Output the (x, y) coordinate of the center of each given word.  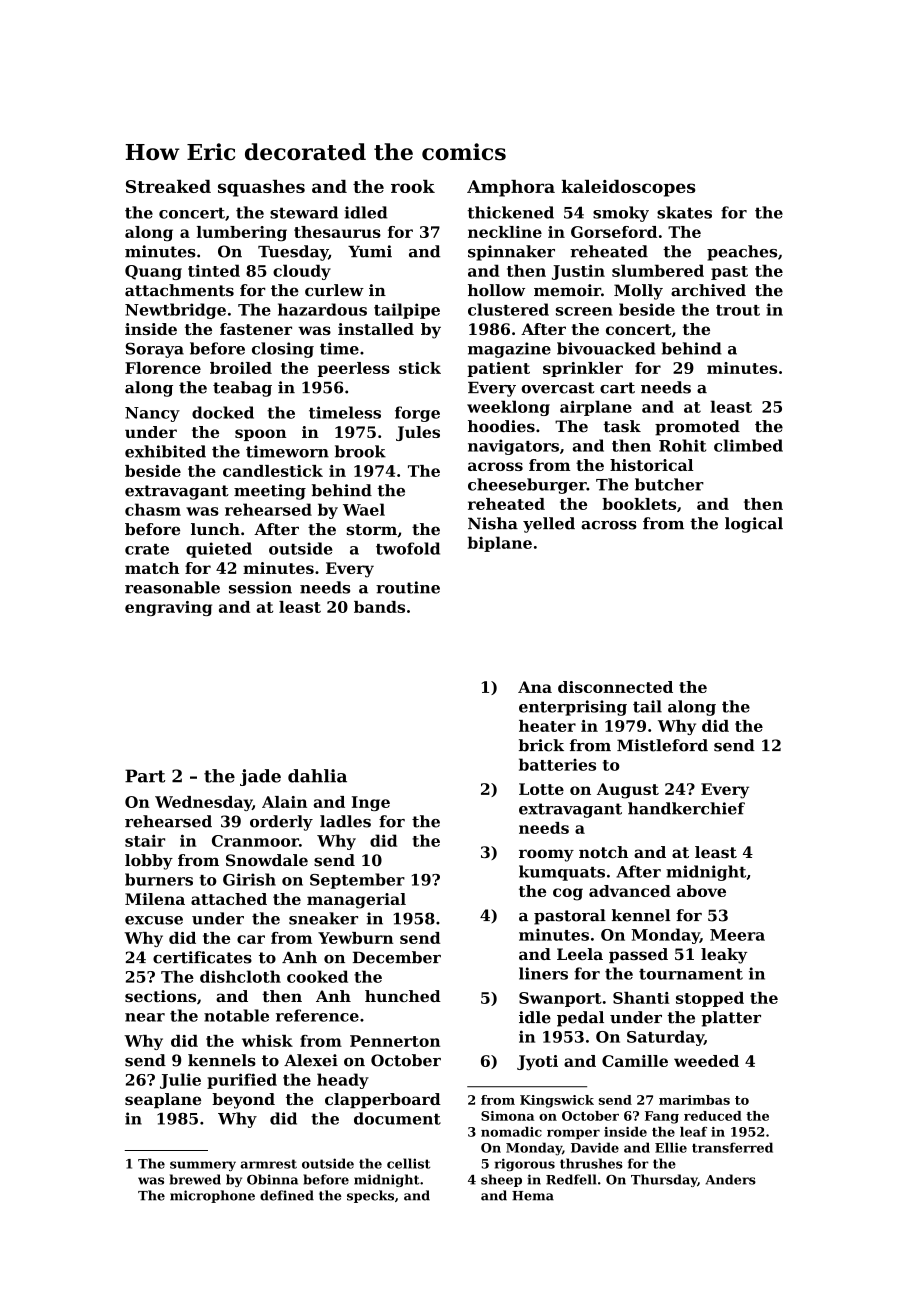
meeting (270, 492)
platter (731, 1019)
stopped (710, 999)
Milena (155, 899)
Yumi (370, 251)
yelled (549, 525)
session (260, 587)
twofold (408, 548)
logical (754, 525)
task (622, 426)
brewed (195, 1179)
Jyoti (537, 1063)
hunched (403, 996)
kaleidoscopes (628, 188)
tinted (214, 270)
